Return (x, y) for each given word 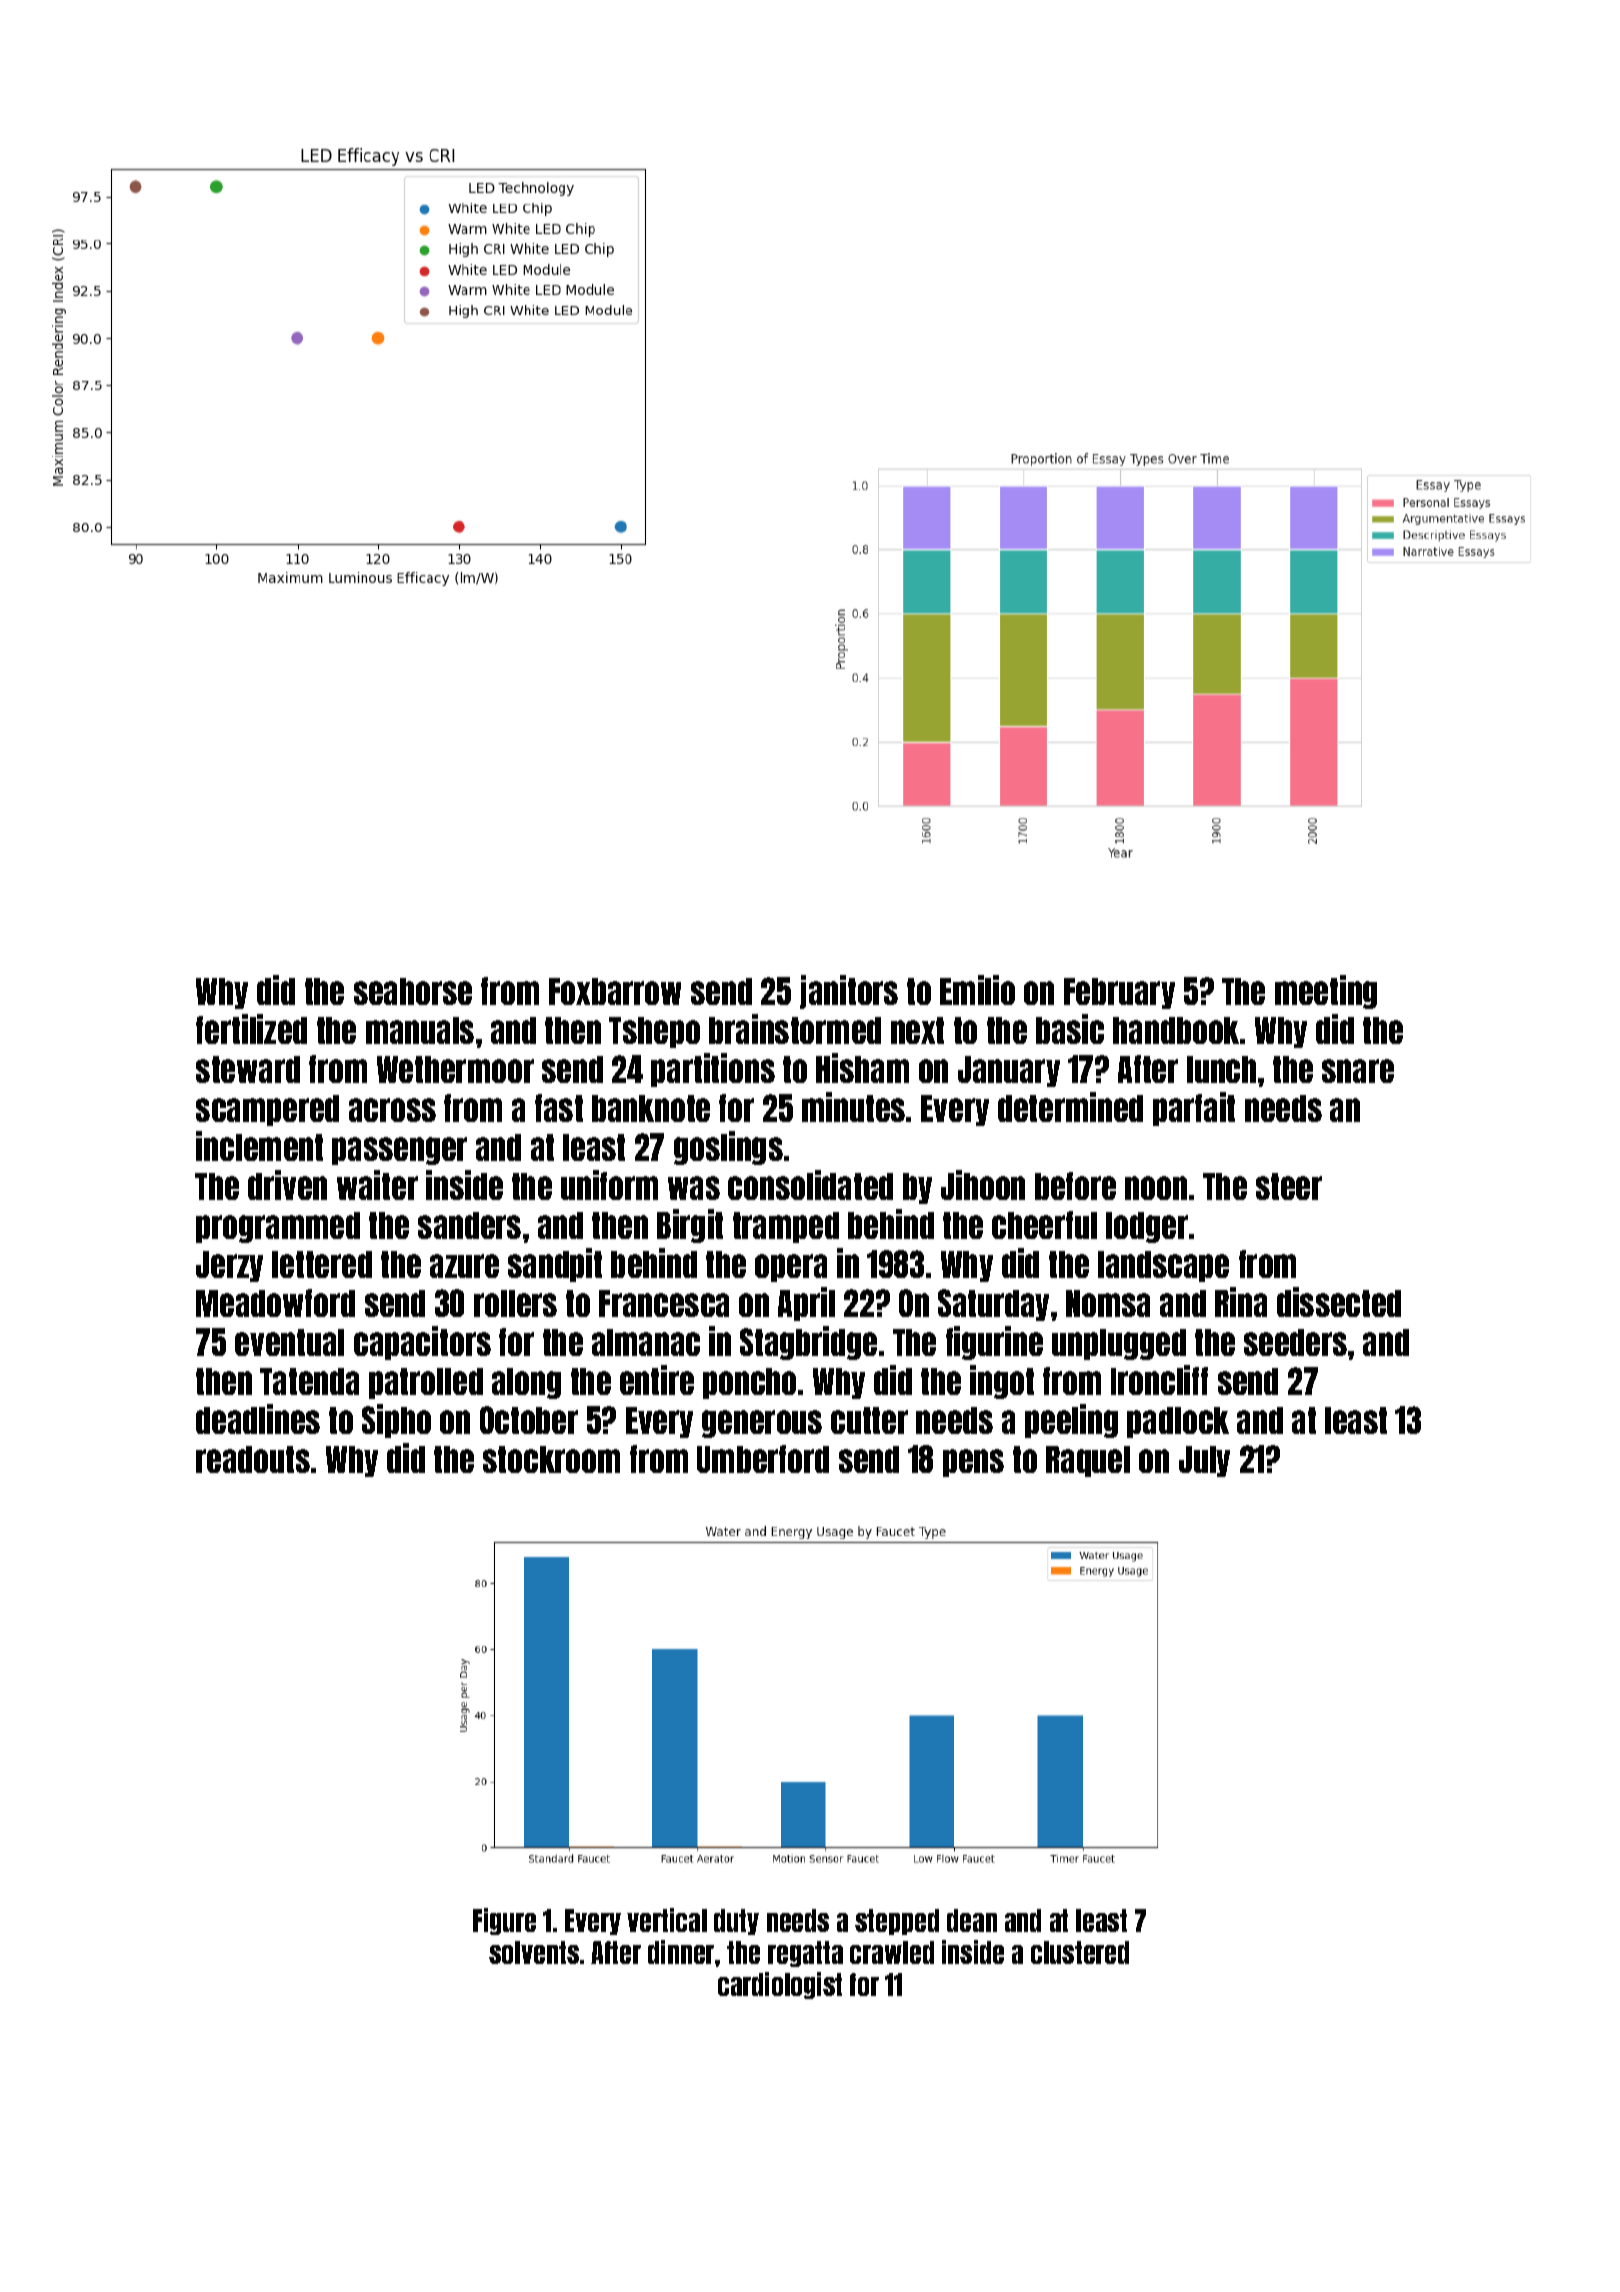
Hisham (862, 1068)
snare (1358, 1071)
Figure (504, 1921)
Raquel (1088, 1461)
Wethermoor (455, 1069)
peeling (1071, 1421)
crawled (892, 1952)
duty (736, 1922)
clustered (1080, 1952)
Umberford (763, 1459)
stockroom (551, 1459)
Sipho (396, 1421)
